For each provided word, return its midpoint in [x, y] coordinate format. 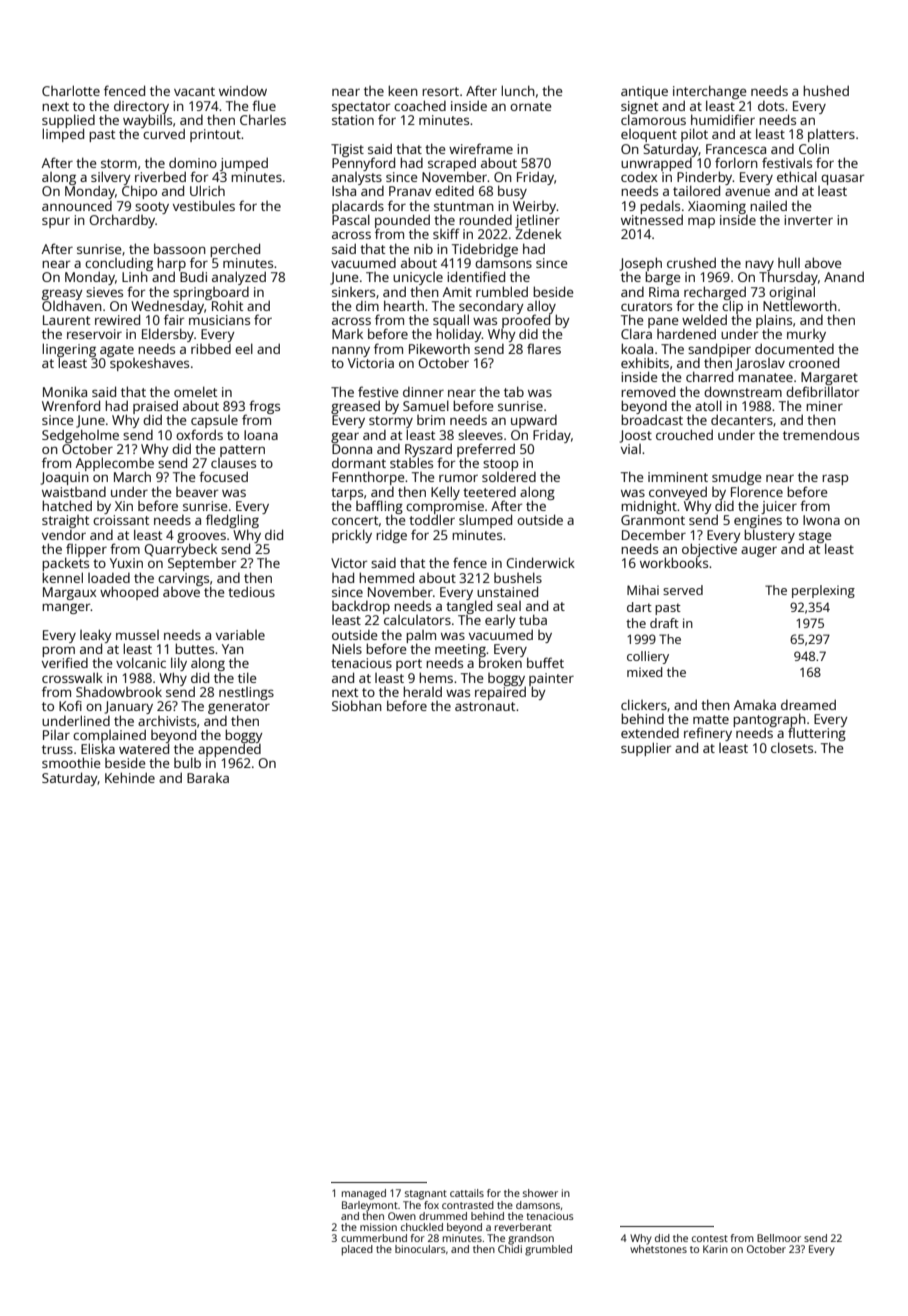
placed [357, 1250]
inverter [808, 220]
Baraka [208, 778]
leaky [96, 636]
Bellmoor [779, 1238]
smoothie [71, 762]
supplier [646, 749]
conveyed [678, 493]
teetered [489, 492]
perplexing [823, 591]
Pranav [410, 191]
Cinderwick [540, 562]
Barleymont [370, 1206]
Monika [65, 391]
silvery [111, 178]
